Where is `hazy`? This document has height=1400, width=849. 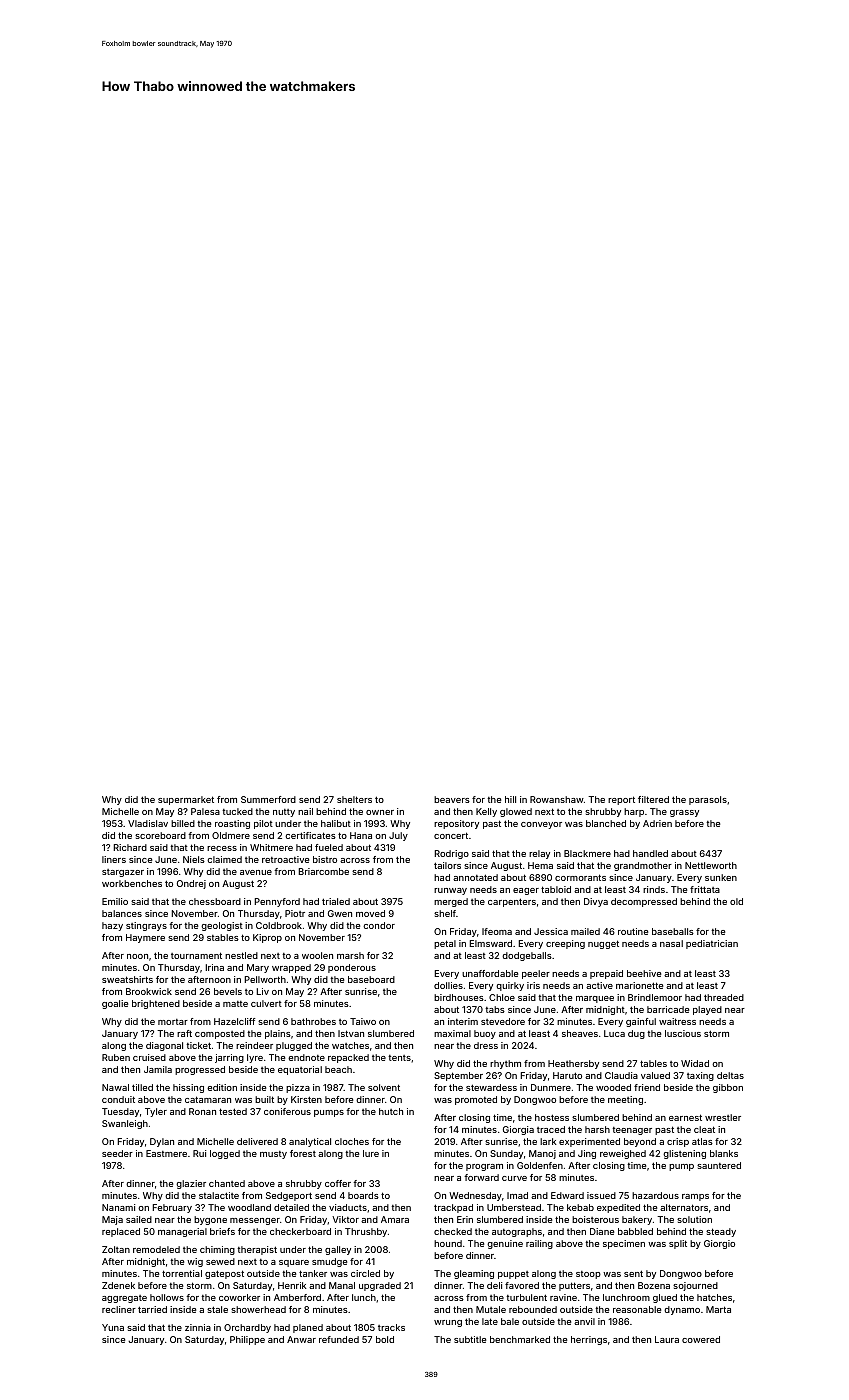 hazy is located at coordinates (112, 926).
